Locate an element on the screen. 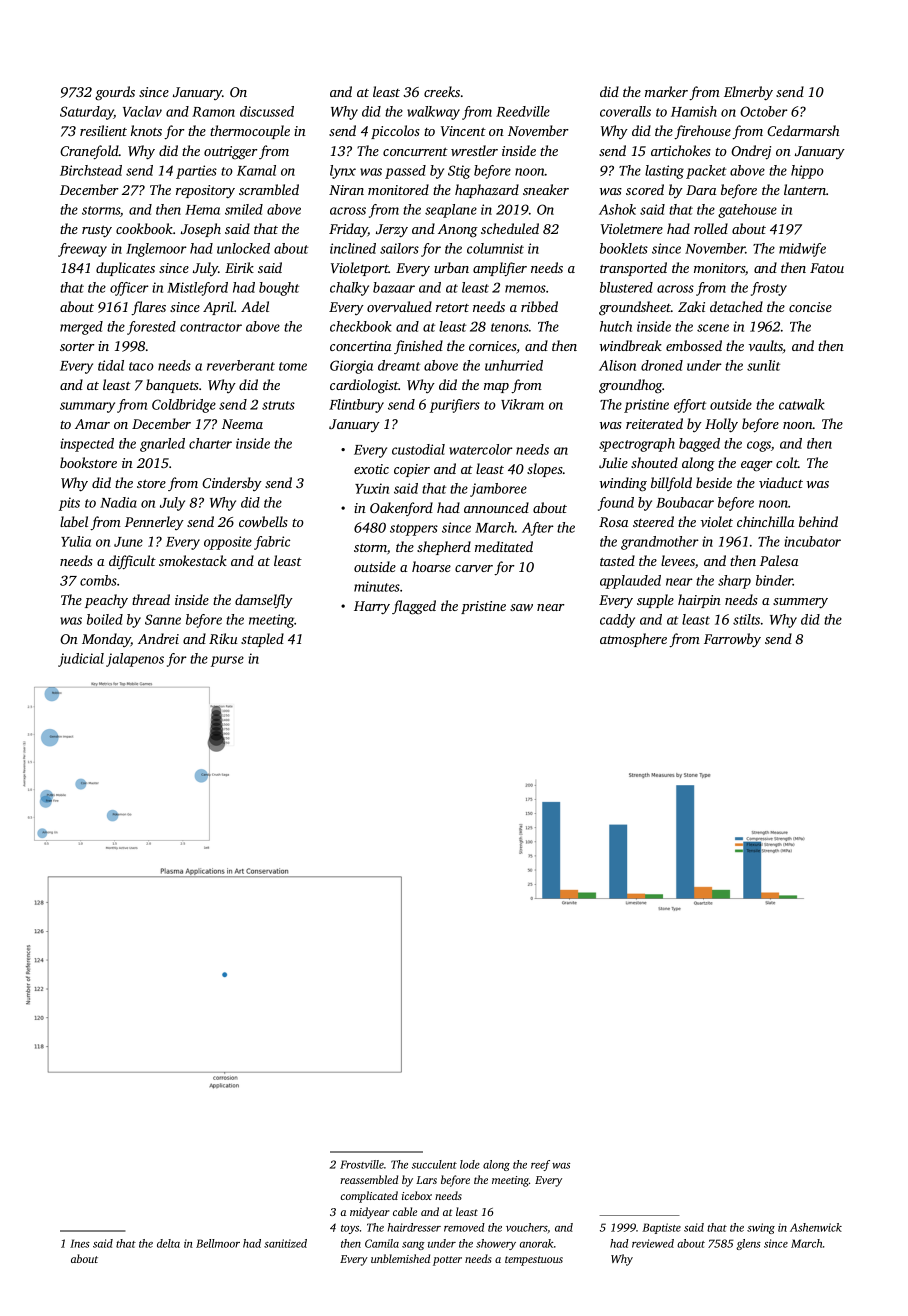 This screenshot has width=908, height=1316. purse is located at coordinates (227, 661).
